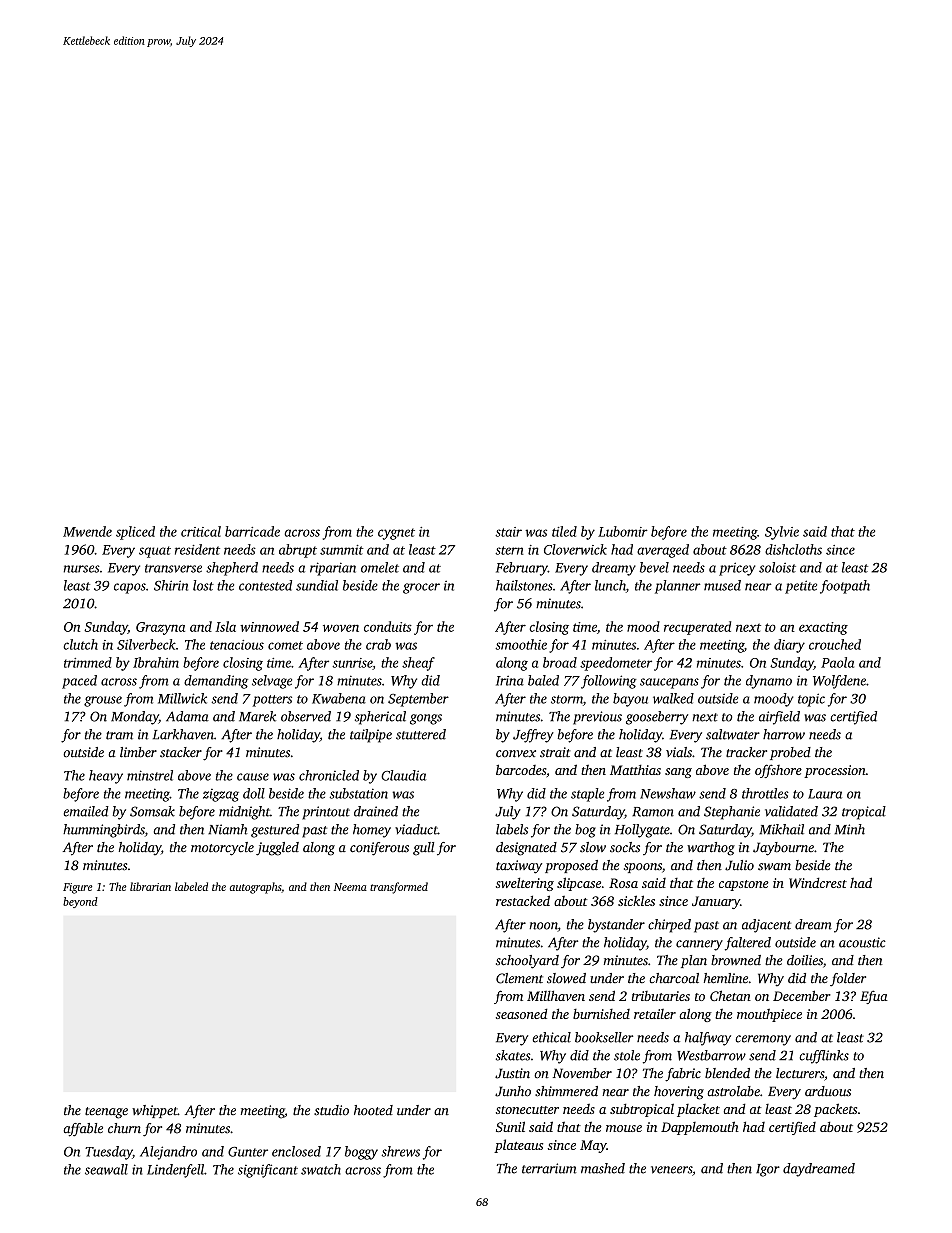 The image size is (952, 1233). I want to click on Claudia, so click(403, 775).
